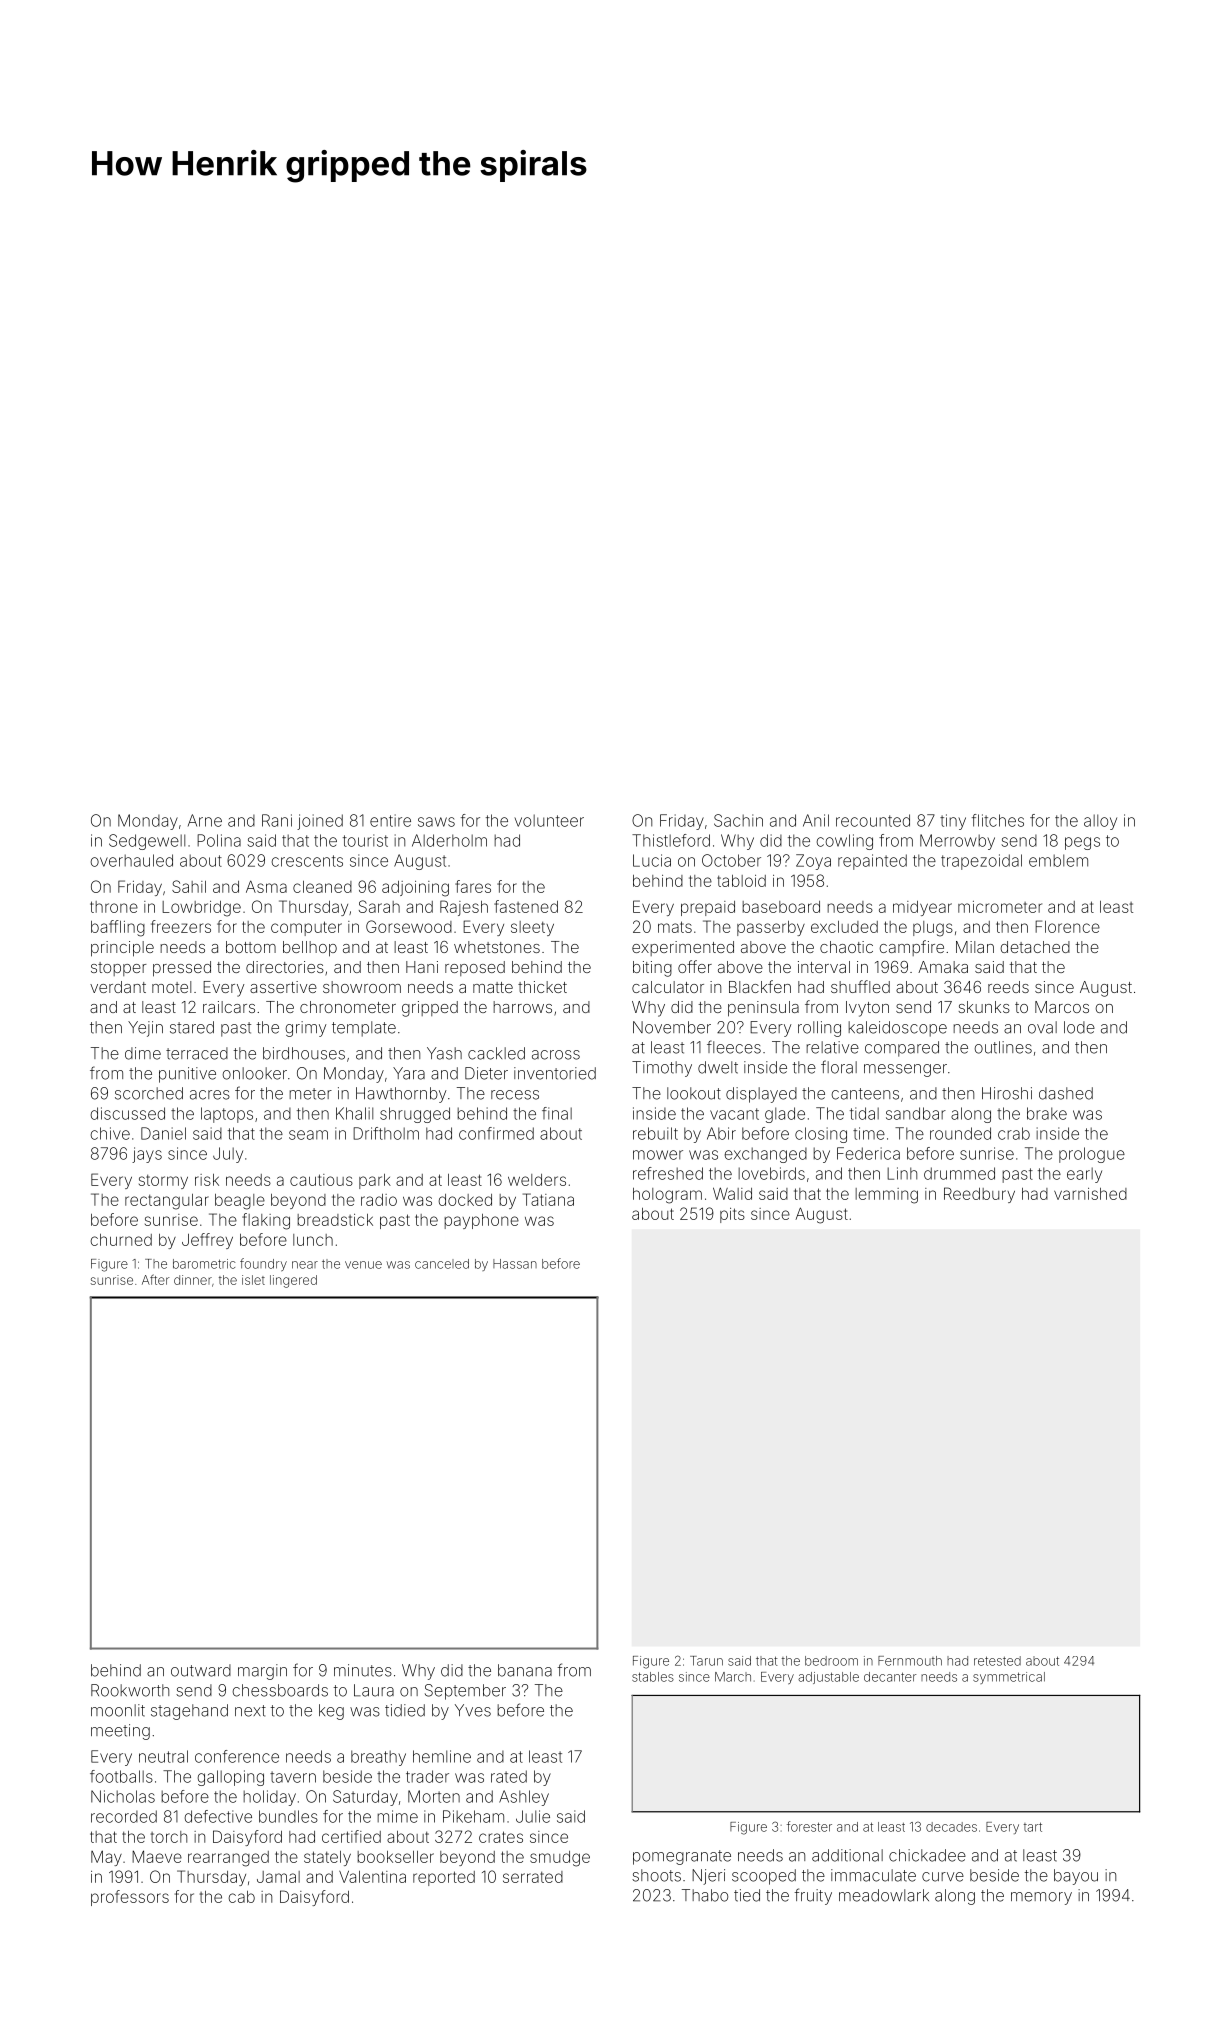 The width and height of the page is (1230, 2026). I want to click on cab, so click(241, 1897).
